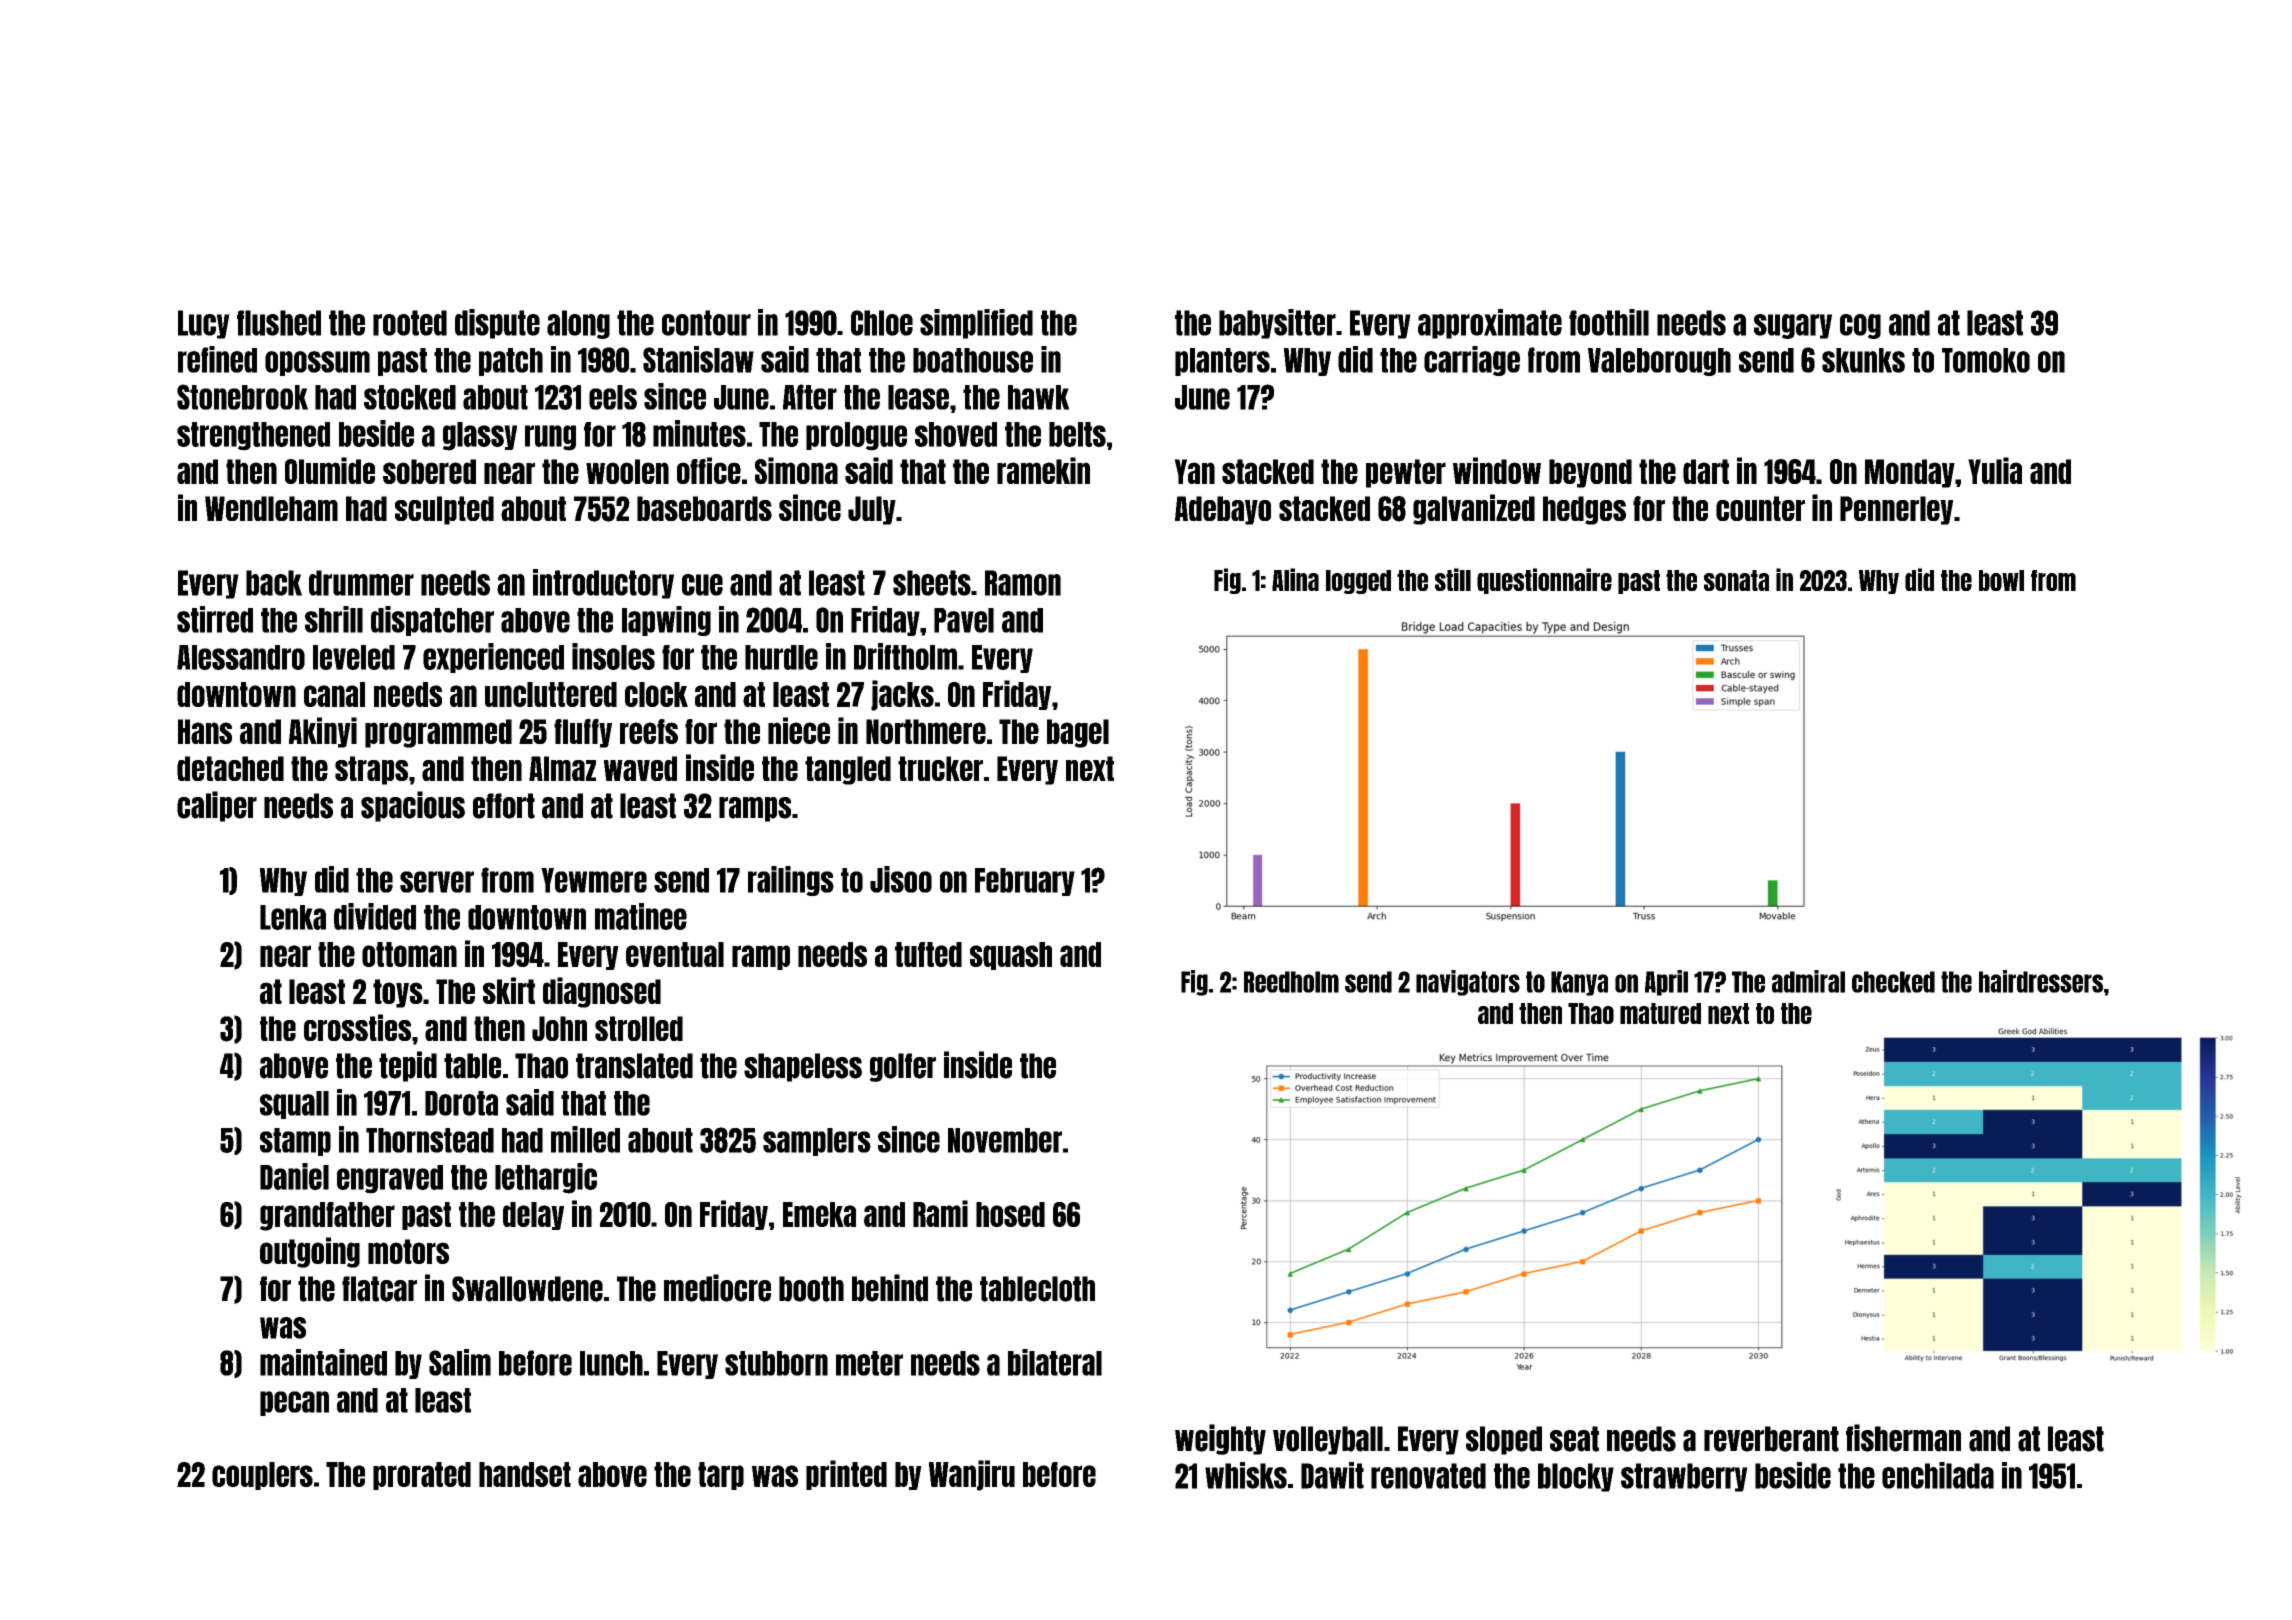 The width and height of the document is (2292, 1620). What do you see at coordinates (1078, 733) in the document?
I see `bagel` at bounding box center [1078, 733].
